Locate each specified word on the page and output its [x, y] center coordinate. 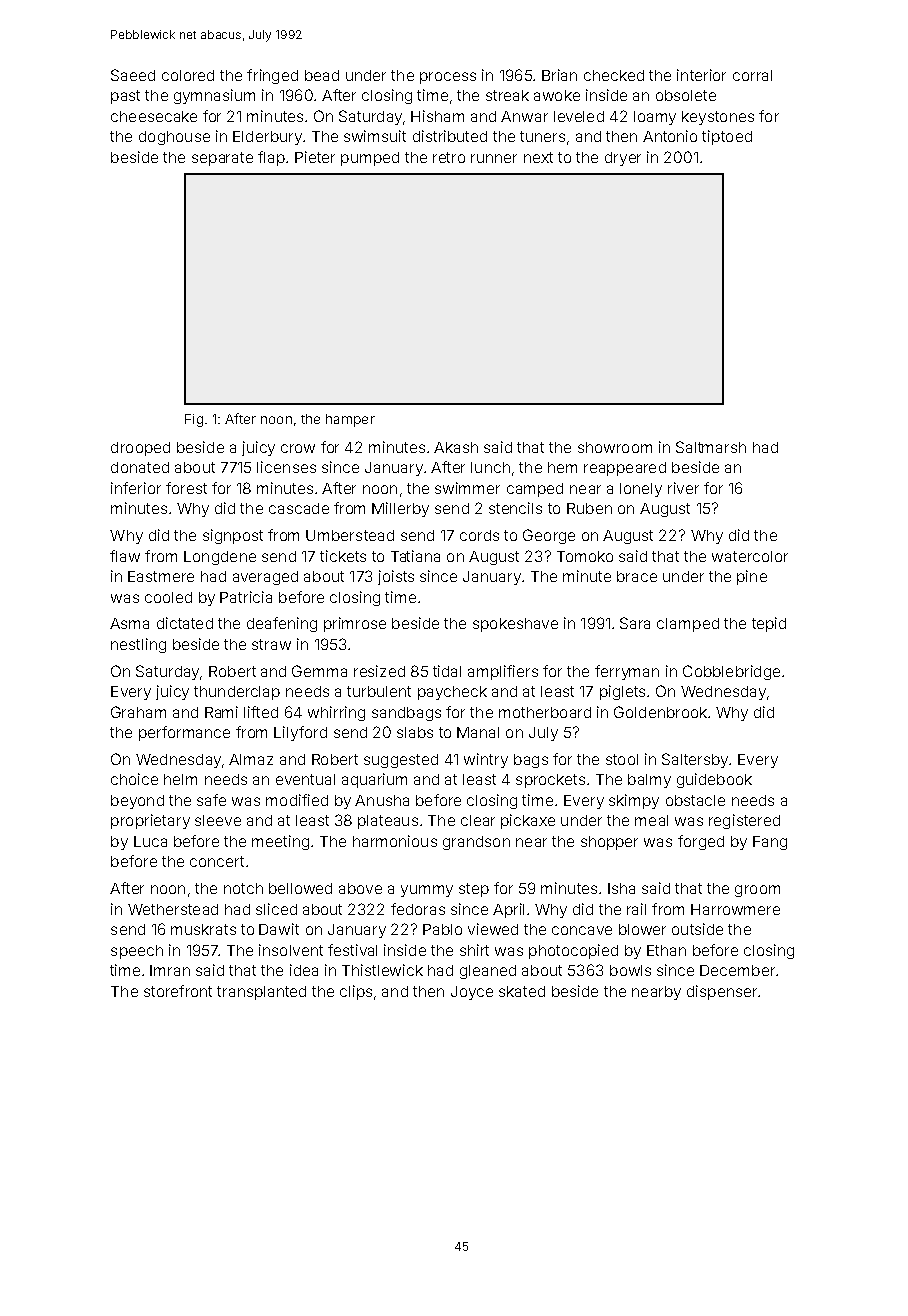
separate [222, 159]
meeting [280, 842]
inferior [136, 488]
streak [507, 95]
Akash [456, 447]
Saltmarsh [711, 447]
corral [752, 75]
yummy [427, 891]
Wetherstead [173, 909]
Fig [194, 420]
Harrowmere [735, 909]
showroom [615, 447]
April [508, 910]
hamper [350, 420]
